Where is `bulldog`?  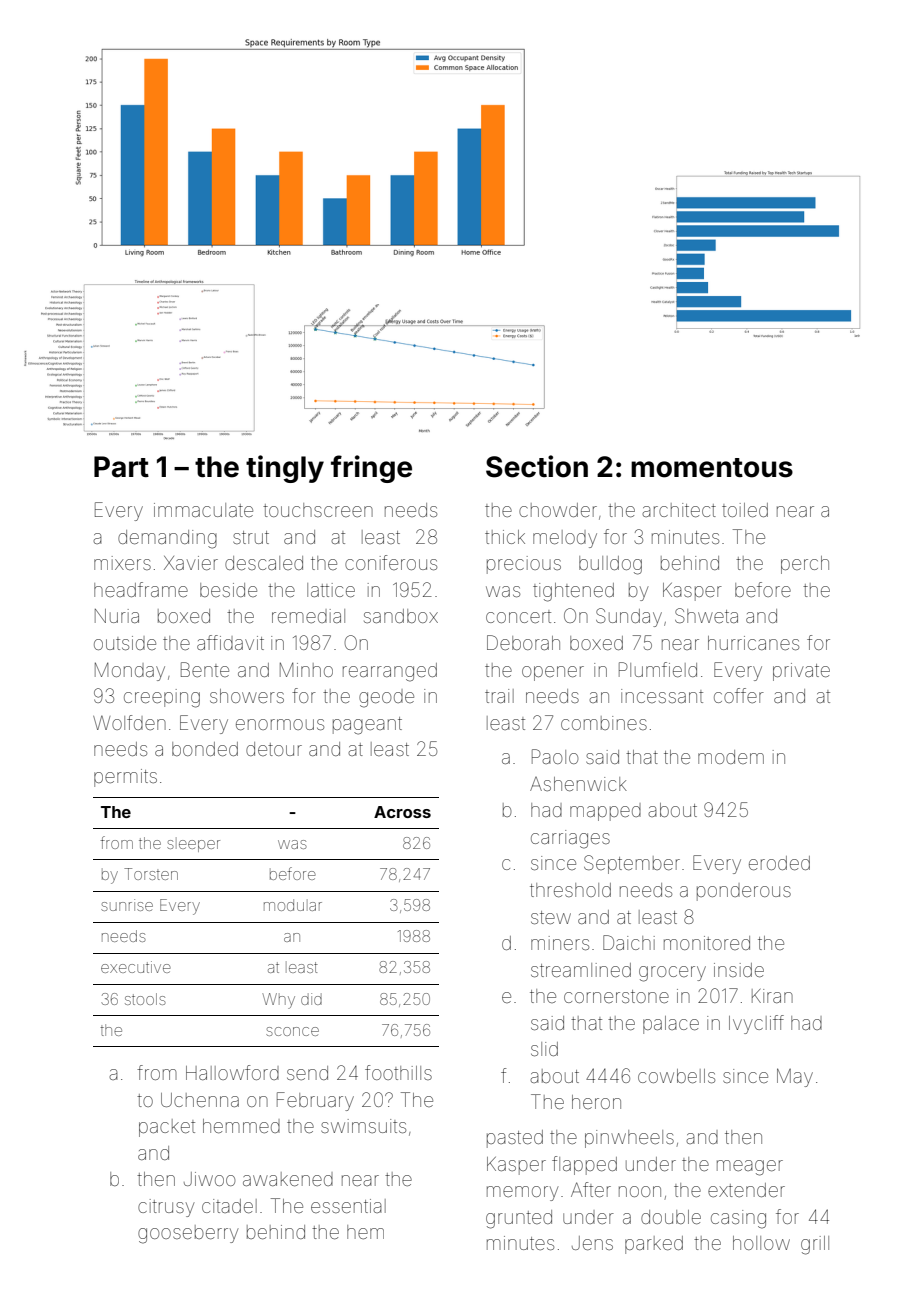
bulldog is located at coordinates (610, 565).
